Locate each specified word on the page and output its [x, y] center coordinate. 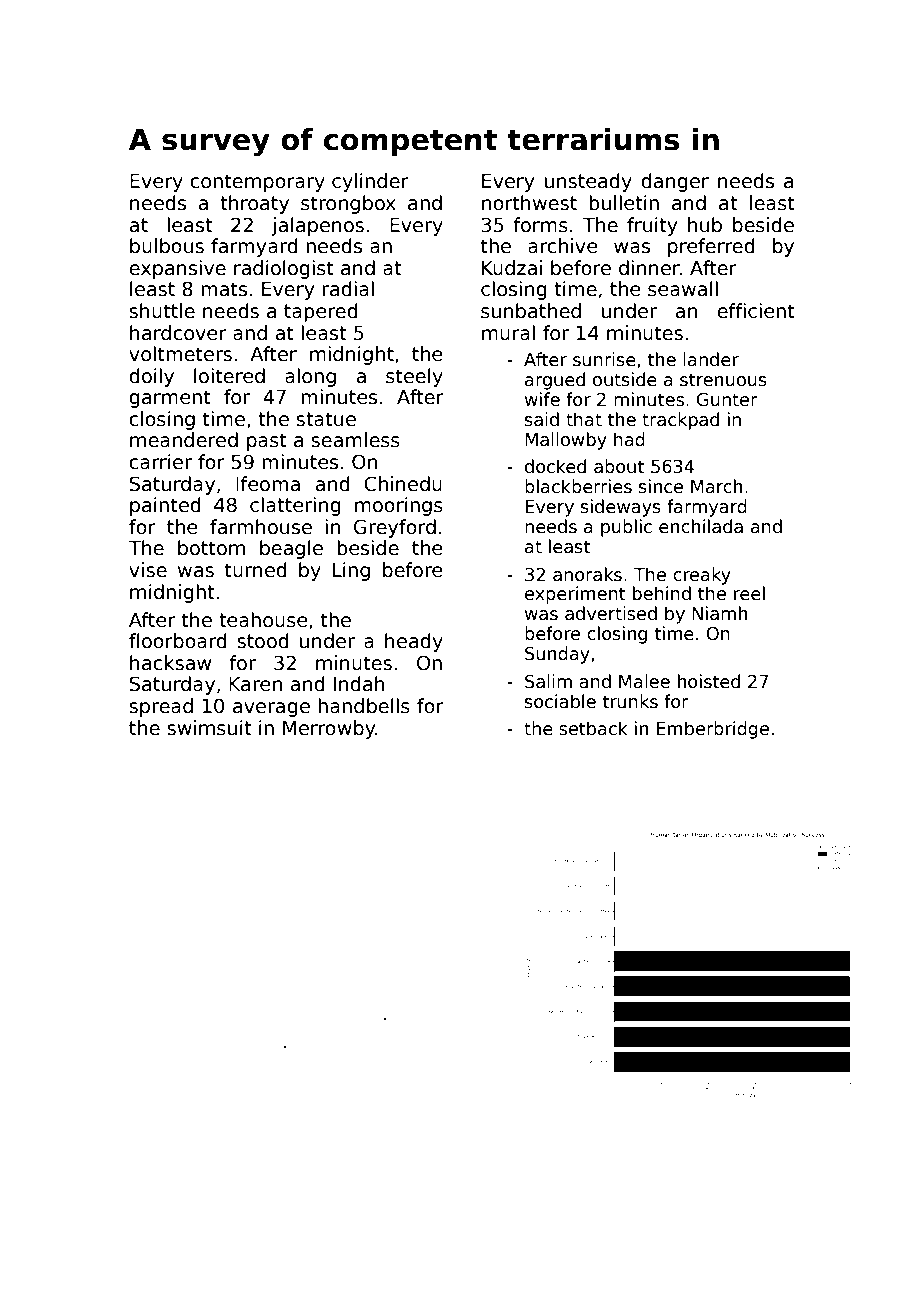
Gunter [727, 399]
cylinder [370, 182]
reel [749, 593]
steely [414, 377]
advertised [611, 613]
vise [148, 570]
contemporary [257, 183]
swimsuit [209, 728]
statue [326, 419]
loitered [229, 376]
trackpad [680, 421]
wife [542, 399]
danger [675, 182]
